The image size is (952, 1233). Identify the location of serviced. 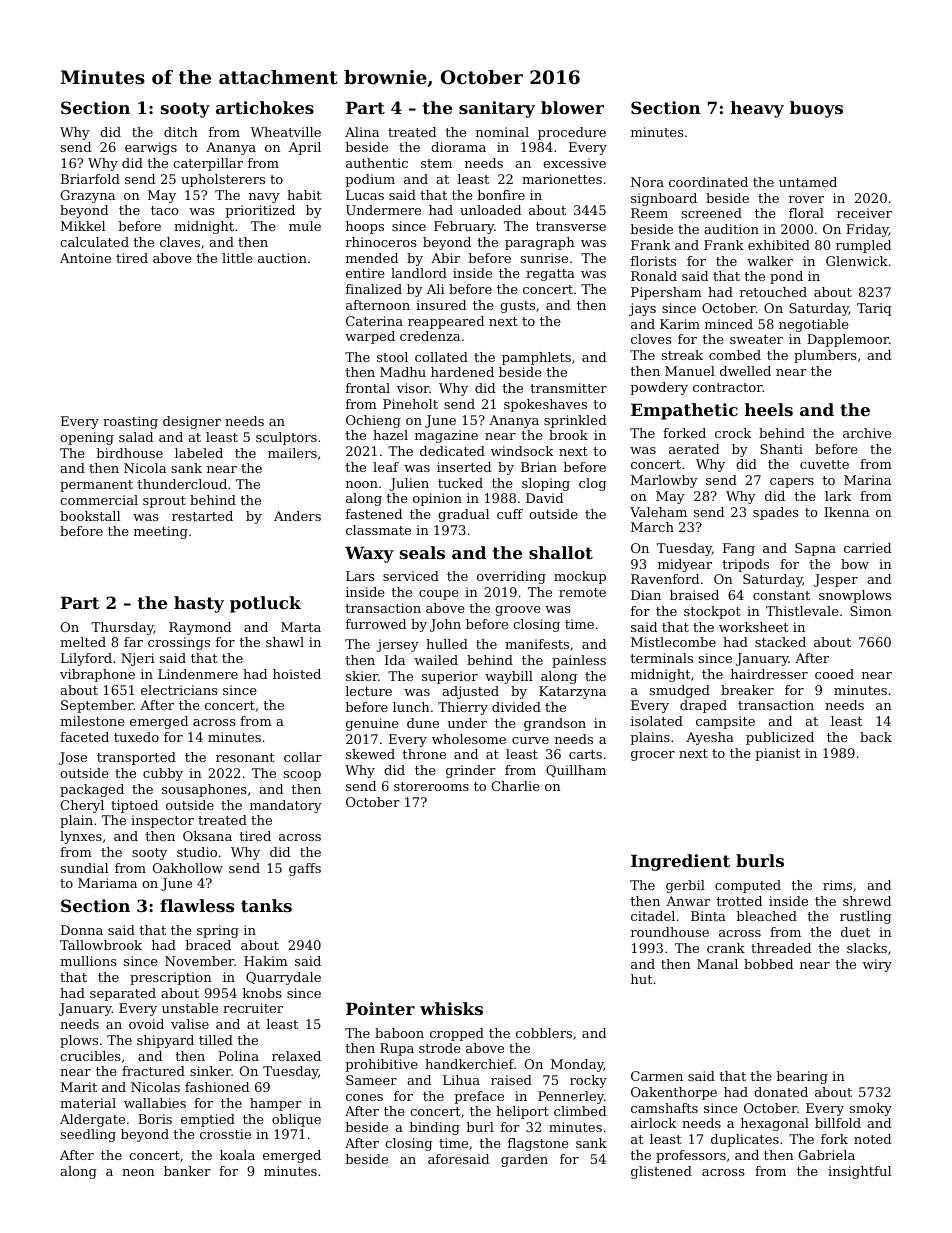
(411, 576).
